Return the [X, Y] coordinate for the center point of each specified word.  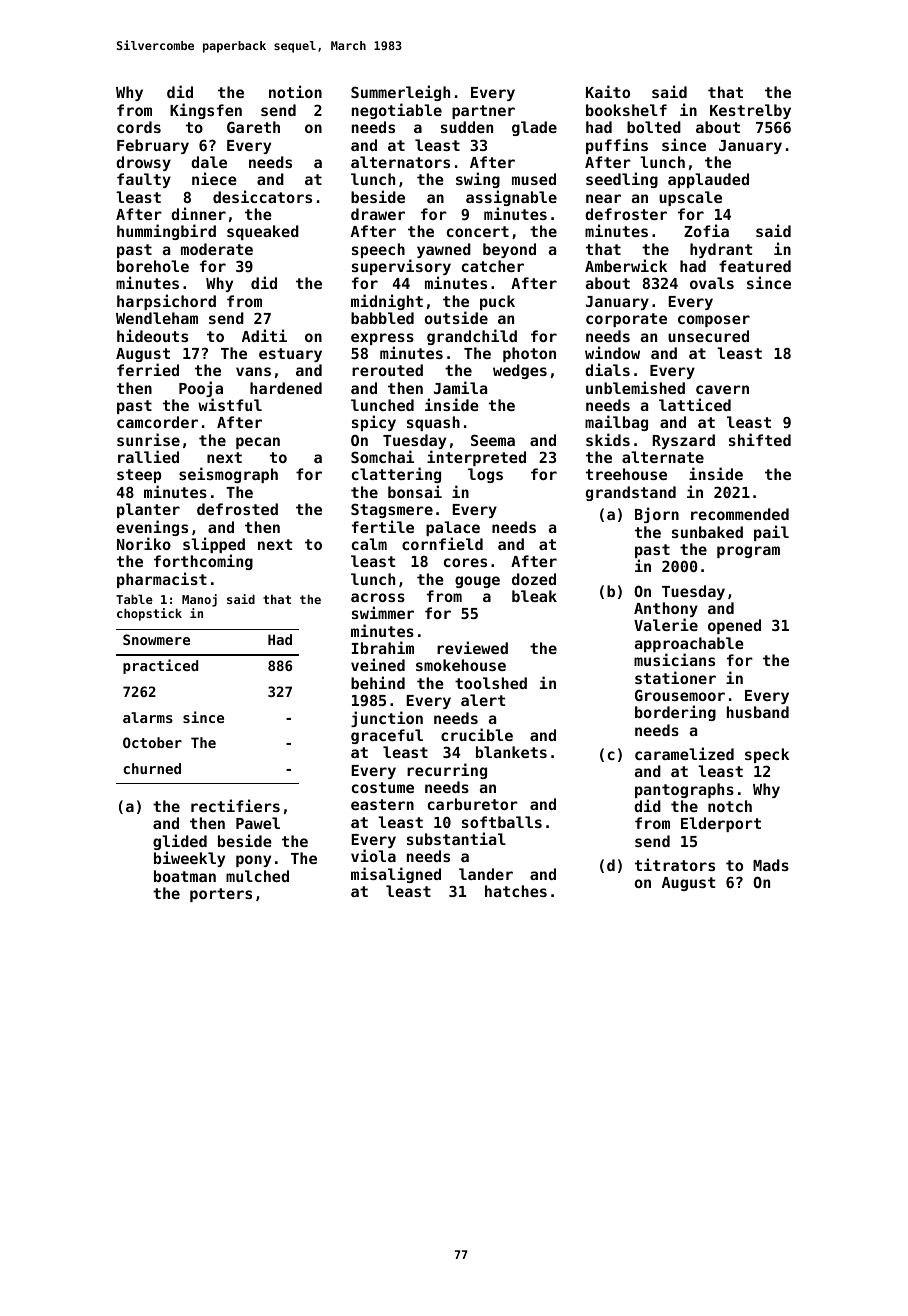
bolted [654, 127]
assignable [511, 198]
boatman [185, 876]
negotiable [397, 111]
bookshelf [626, 110]
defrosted [237, 509]
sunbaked [707, 532]
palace [453, 528]
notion [295, 91]
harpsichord [166, 302]
